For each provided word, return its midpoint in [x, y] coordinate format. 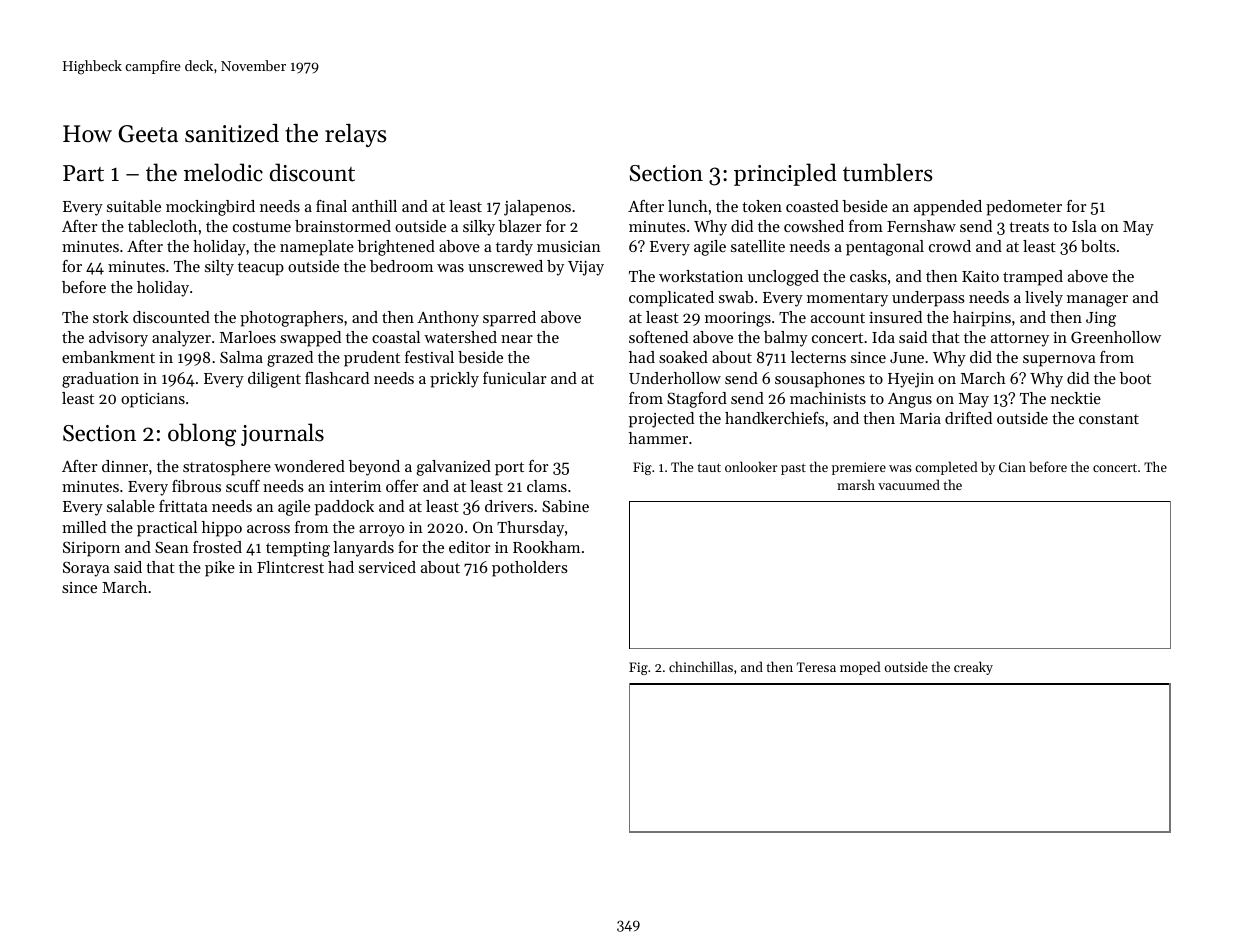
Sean [172, 547]
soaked [683, 357]
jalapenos [537, 208]
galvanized [454, 468]
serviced [387, 567]
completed [946, 468]
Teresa [816, 667]
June [907, 357]
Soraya [86, 569]
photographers [291, 319]
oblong [202, 435]
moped [860, 668]
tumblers [888, 172]
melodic [223, 172]
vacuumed [909, 484]
